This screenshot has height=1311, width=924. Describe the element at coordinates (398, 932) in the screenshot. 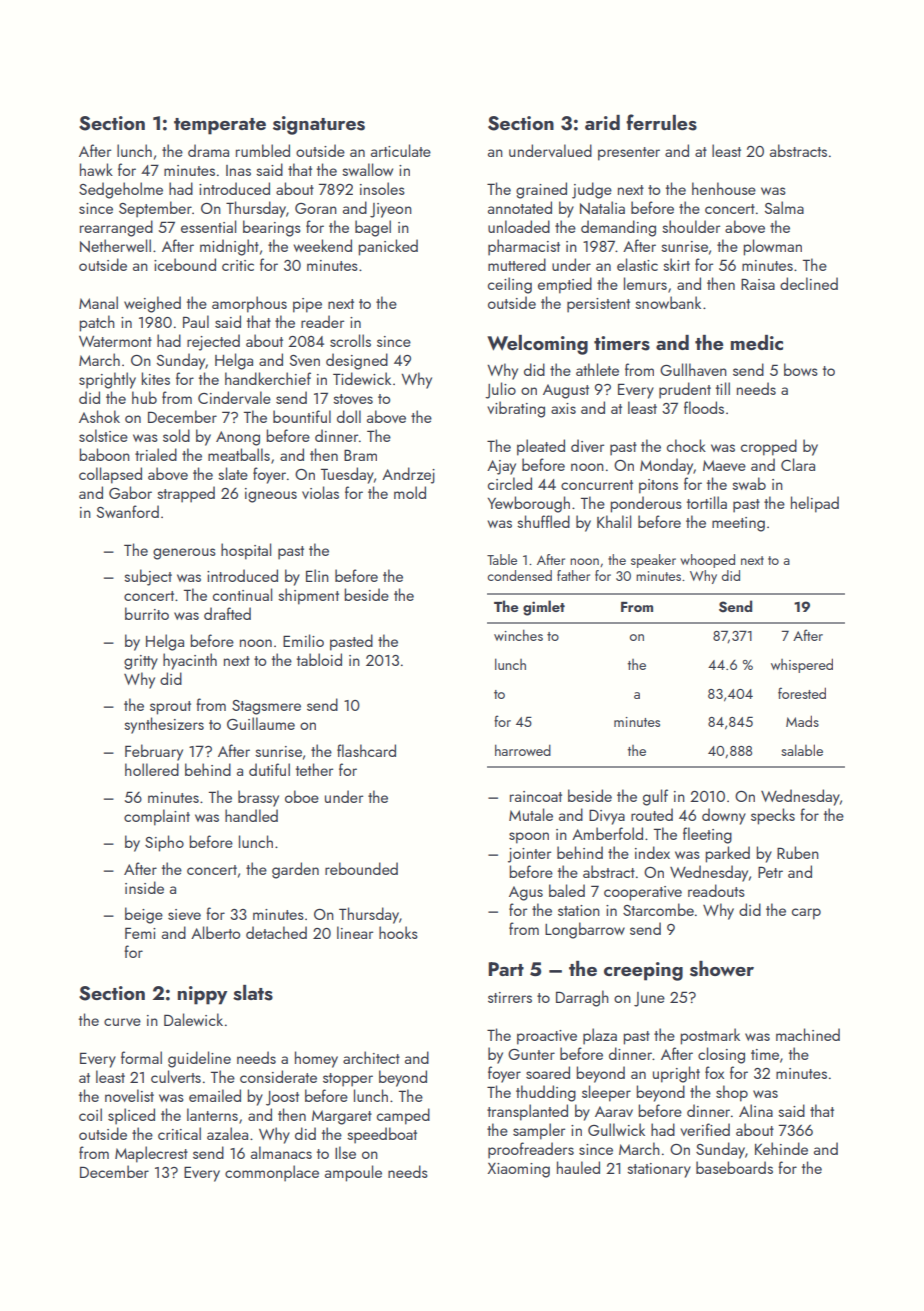

I see `hooks` at that location.
